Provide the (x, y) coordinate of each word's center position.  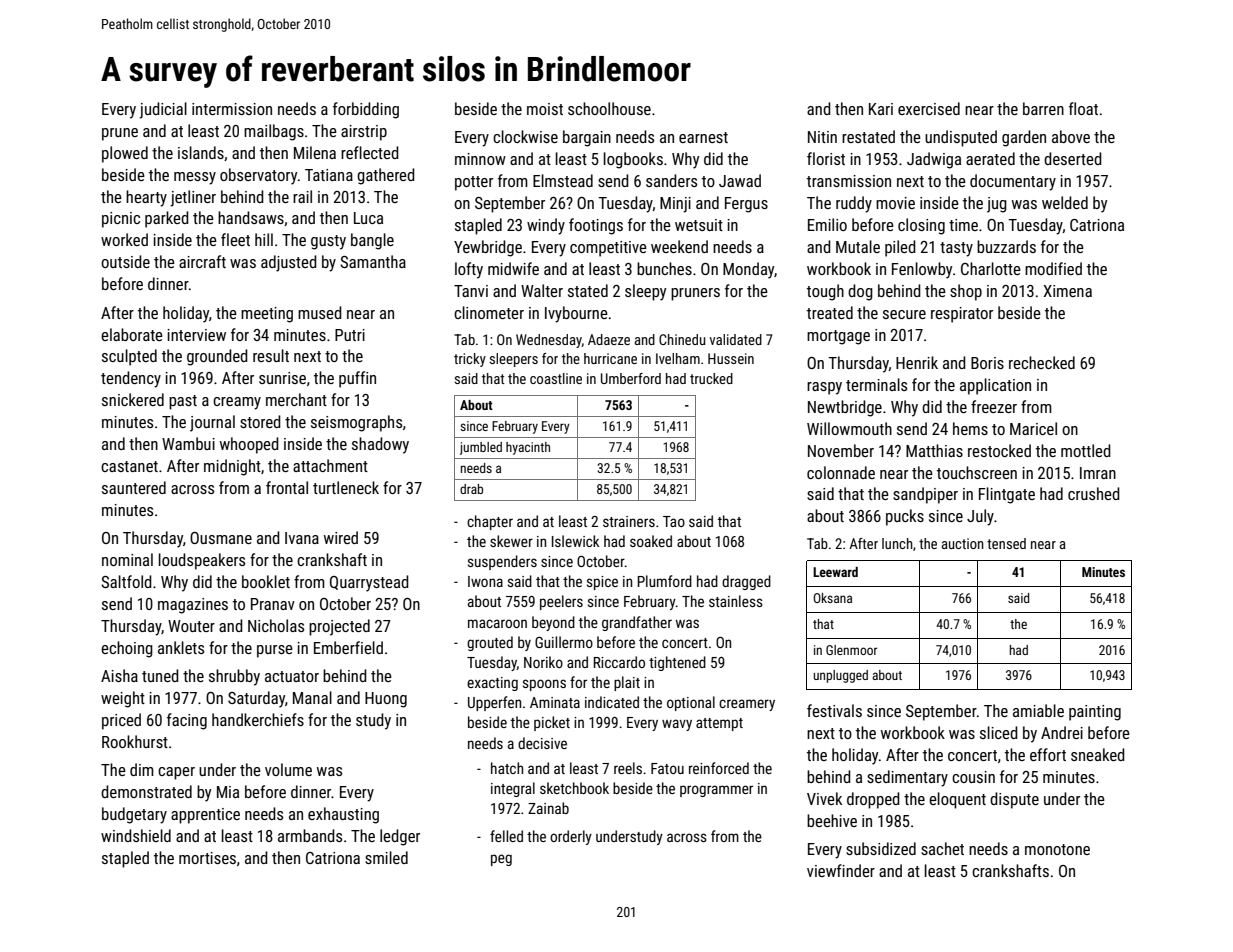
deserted (1073, 158)
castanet (129, 466)
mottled (1086, 450)
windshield (136, 835)
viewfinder (841, 870)
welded (1065, 202)
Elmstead (563, 180)
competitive (608, 249)
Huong (386, 700)
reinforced (719, 768)
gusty (328, 242)
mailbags (274, 132)
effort (1048, 754)
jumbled (481, 448)
